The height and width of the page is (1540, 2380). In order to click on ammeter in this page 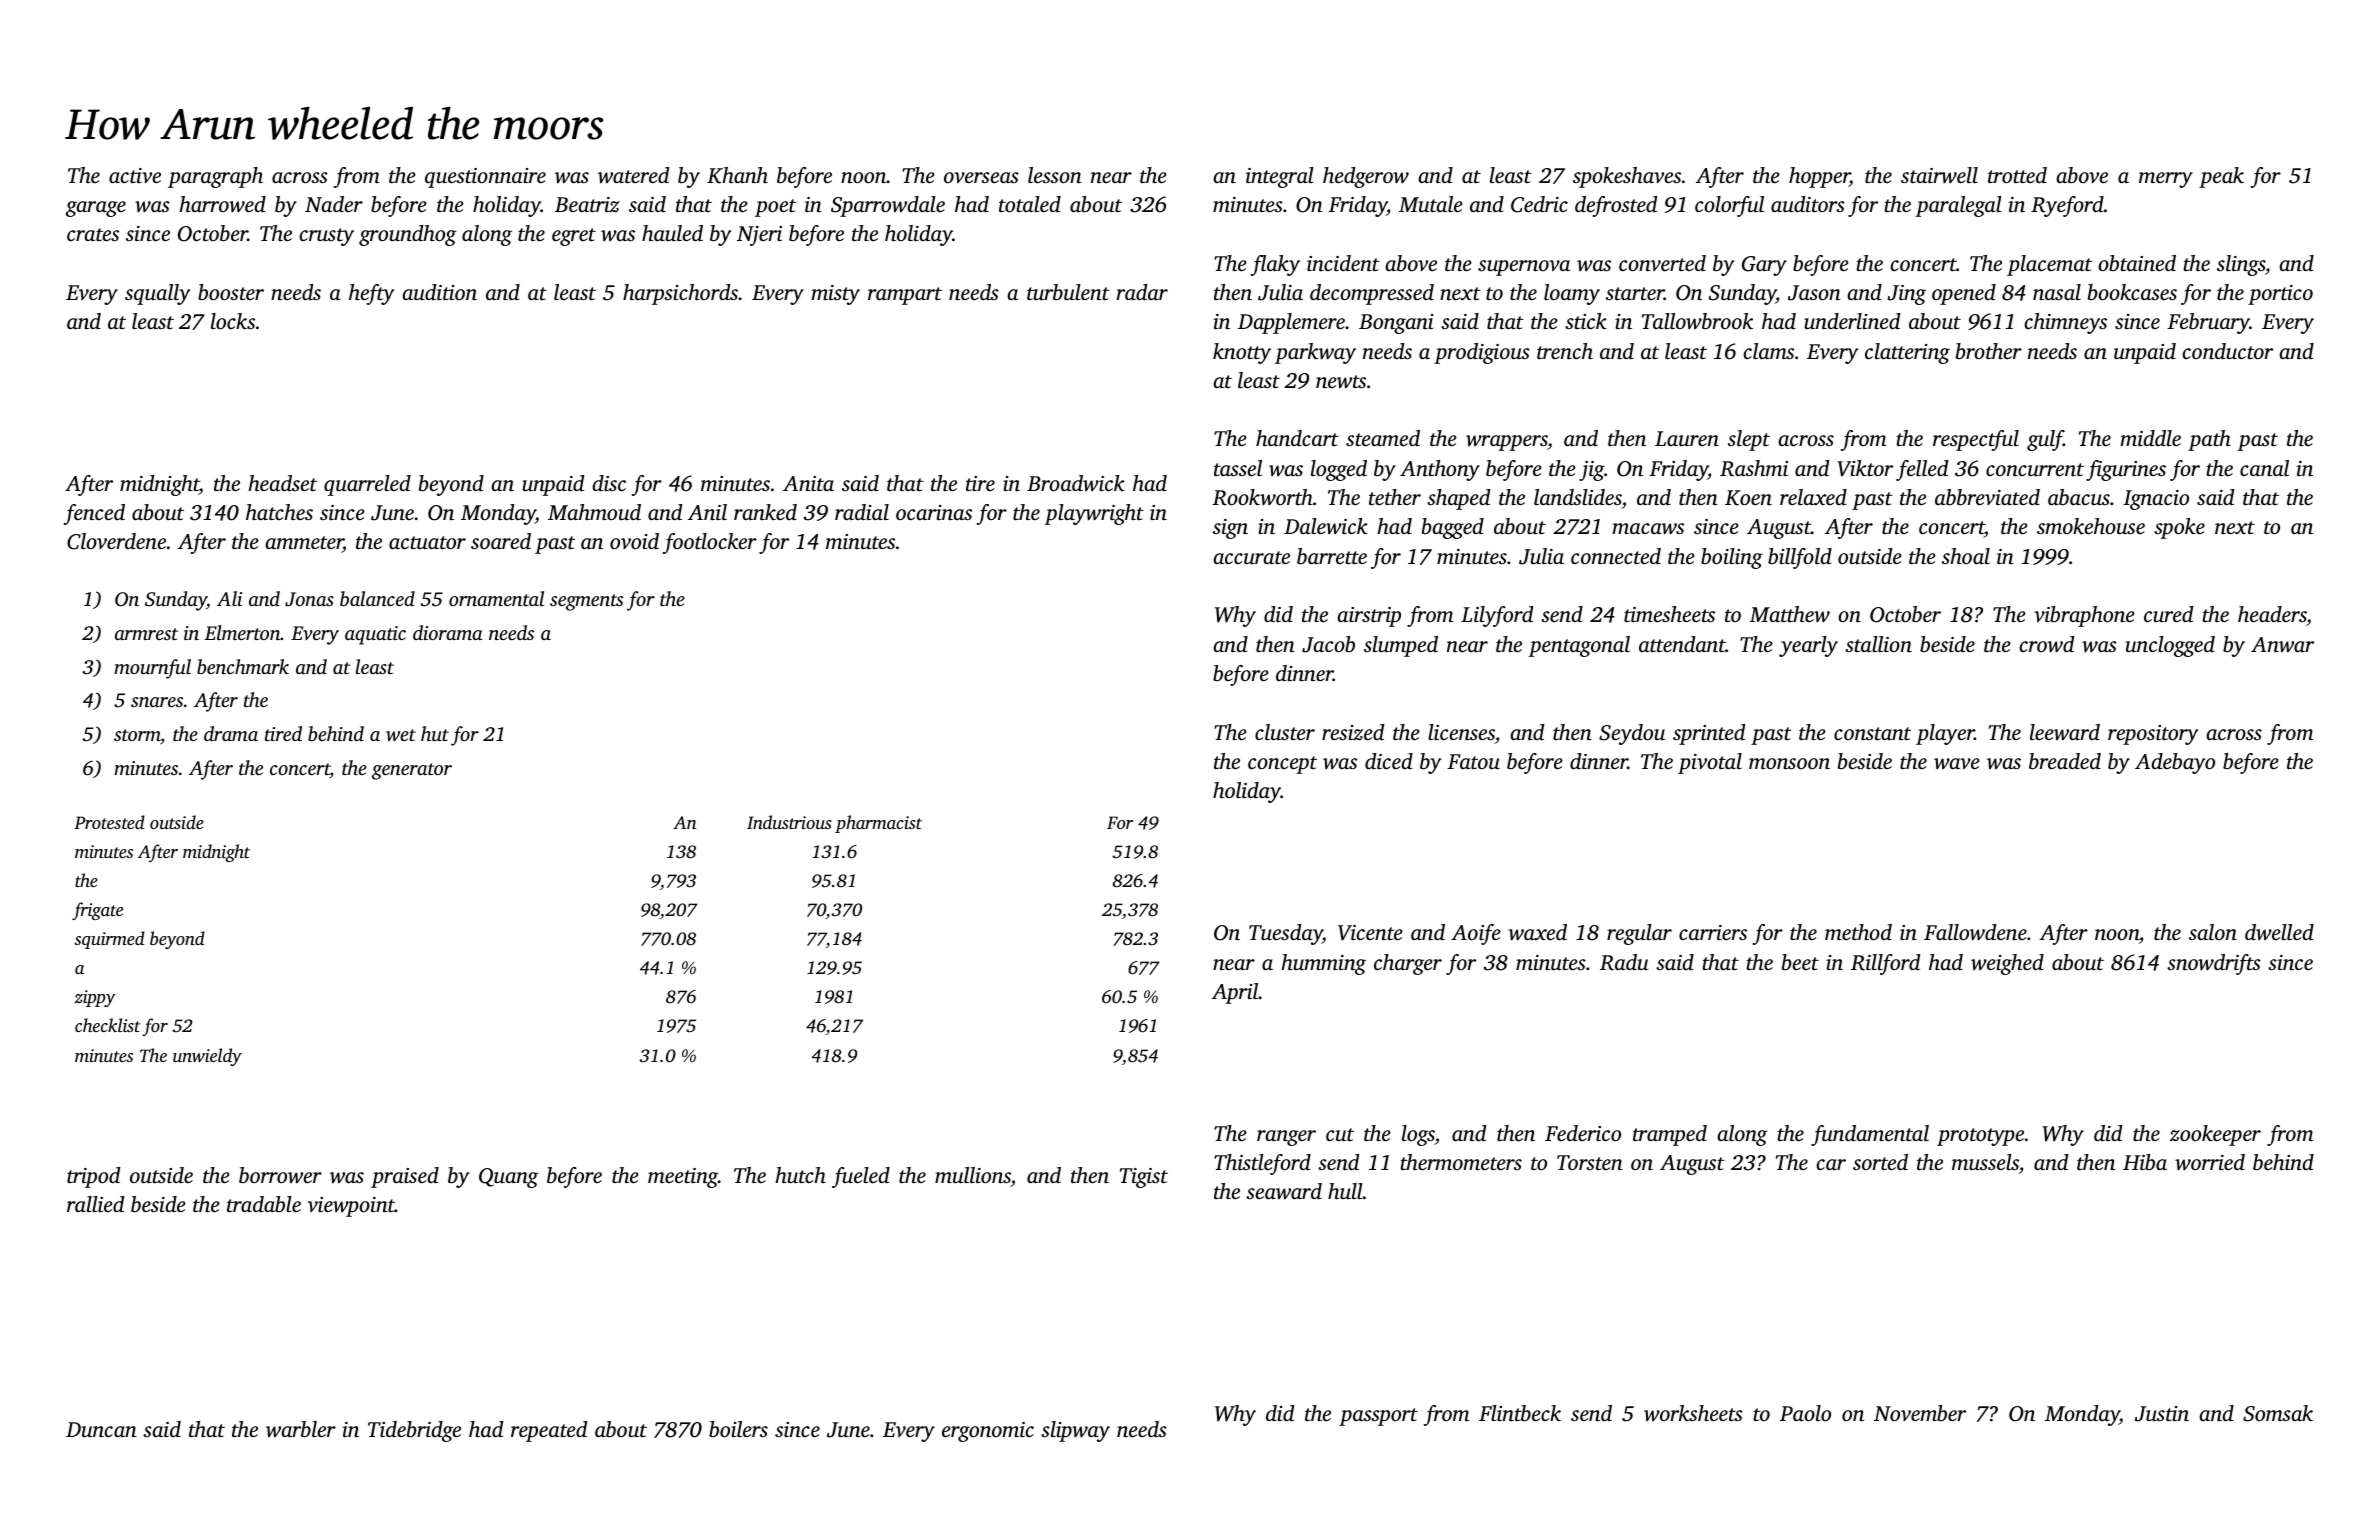, I will do `click(304, 544)`.
